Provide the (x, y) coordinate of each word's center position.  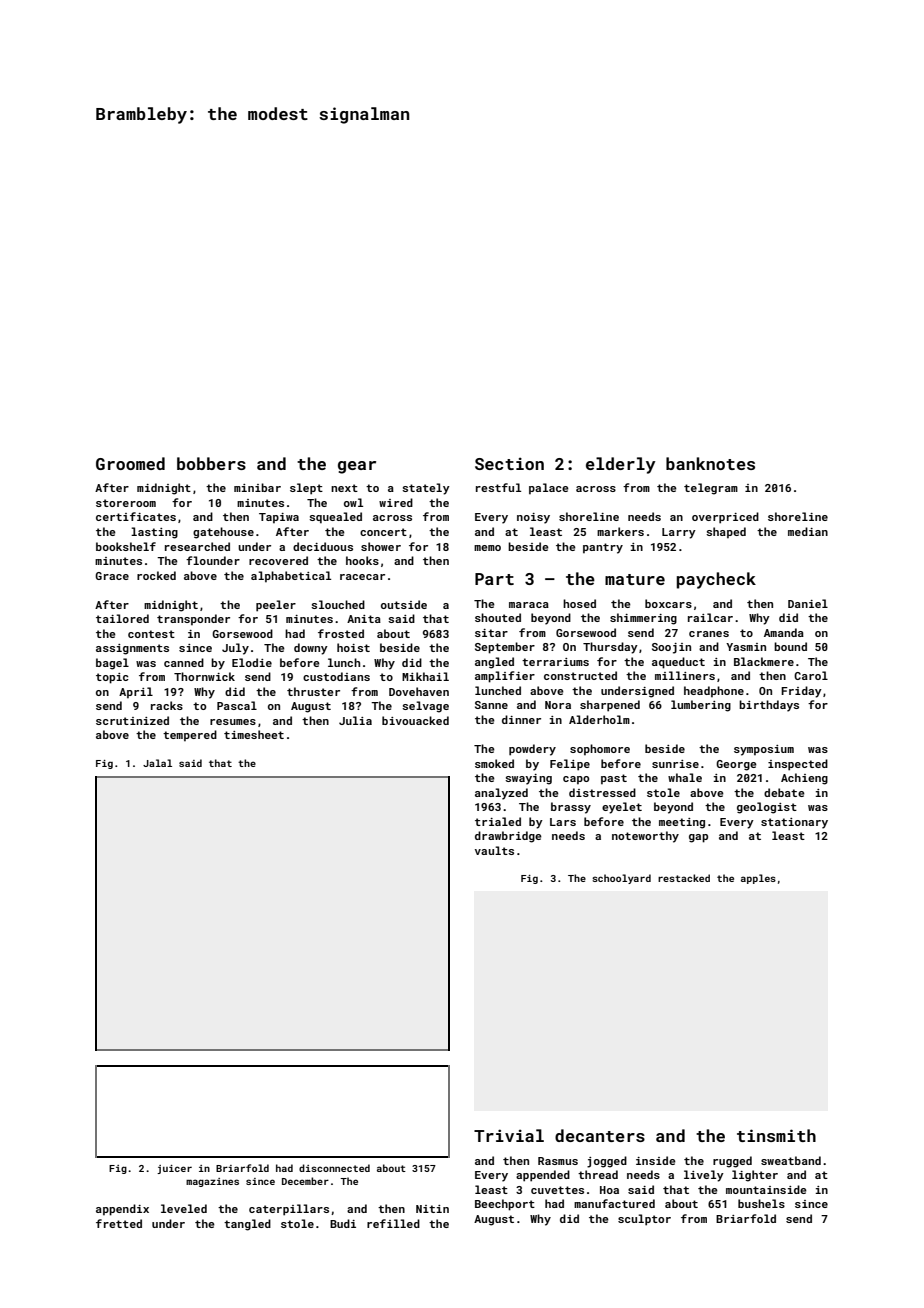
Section (509, 463)
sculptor (644, 1220)
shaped (726, 533)
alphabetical (291, 577)
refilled (393, 1223)
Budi (343, 1223)
